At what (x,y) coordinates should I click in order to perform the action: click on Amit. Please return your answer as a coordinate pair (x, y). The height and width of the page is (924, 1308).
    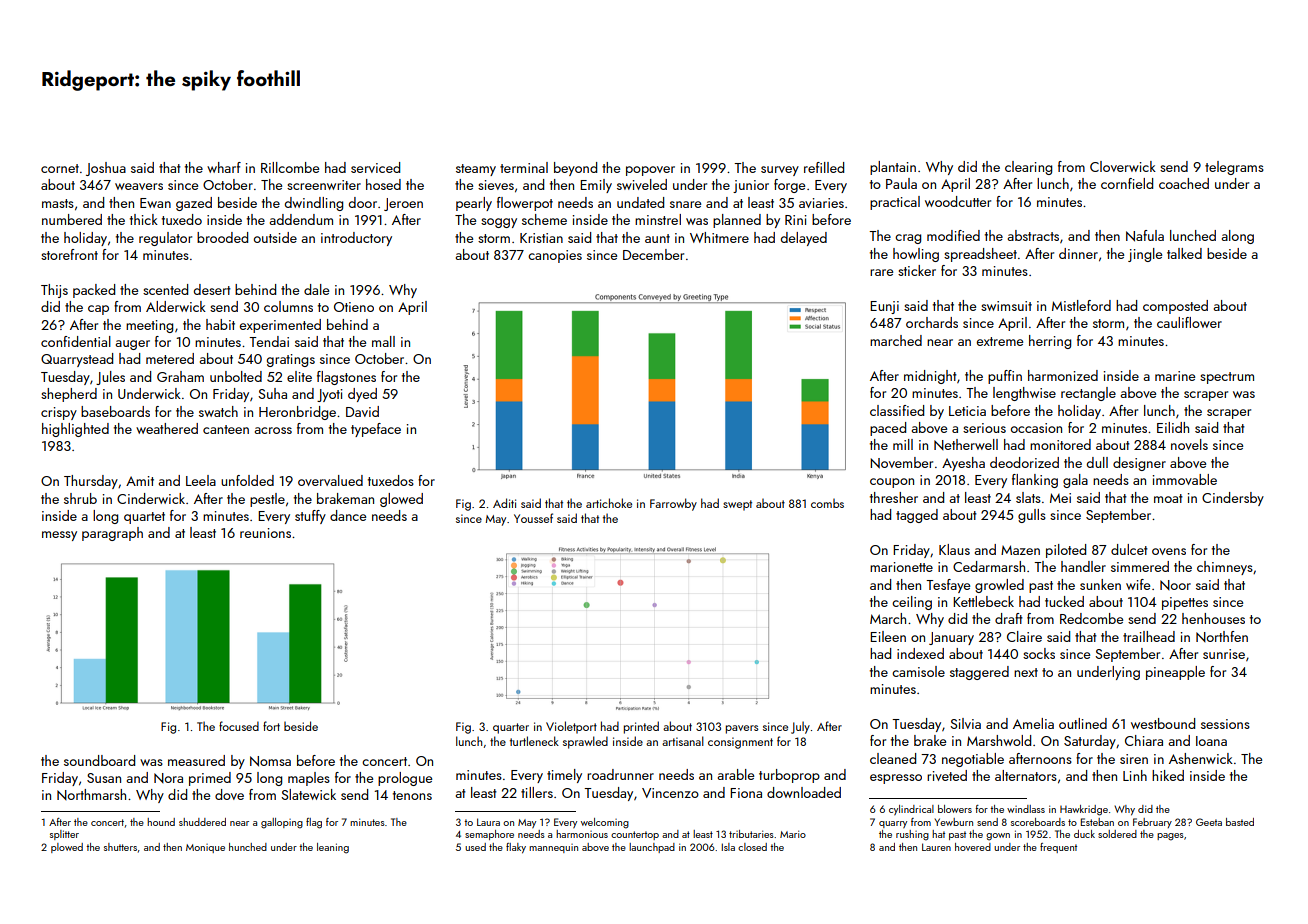
    Looking at the image, I should click on (140, 481).
